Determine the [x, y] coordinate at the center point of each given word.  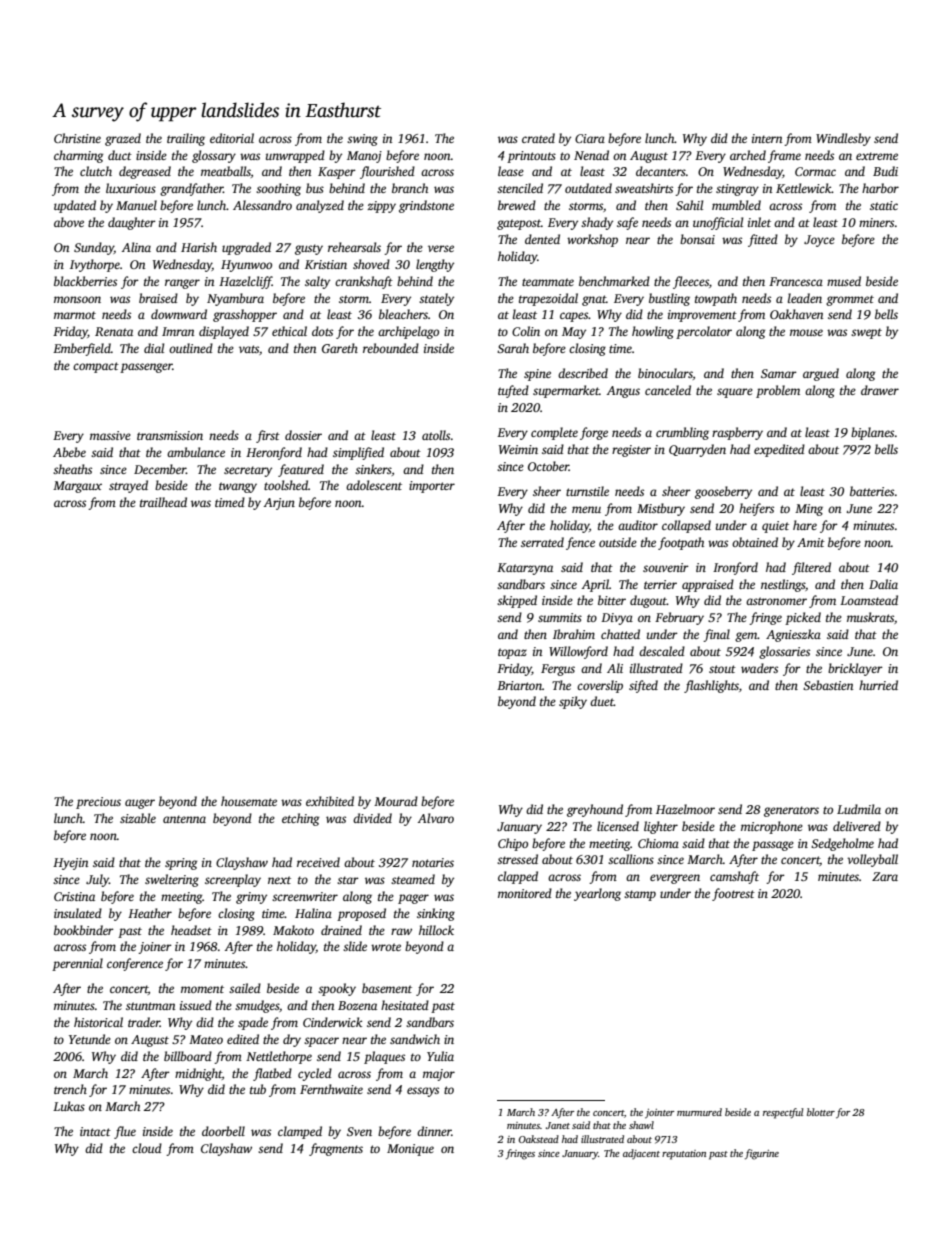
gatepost [519, 224]
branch [410, 188]
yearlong [597, 894]
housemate [249, 801]
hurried [878, 685]
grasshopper [245, 315]
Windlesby [843, 139]
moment [202, 989]
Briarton [519, 685]
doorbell [223, 1131]
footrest [733, 894]
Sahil [689, 205]
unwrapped [295, 156]
